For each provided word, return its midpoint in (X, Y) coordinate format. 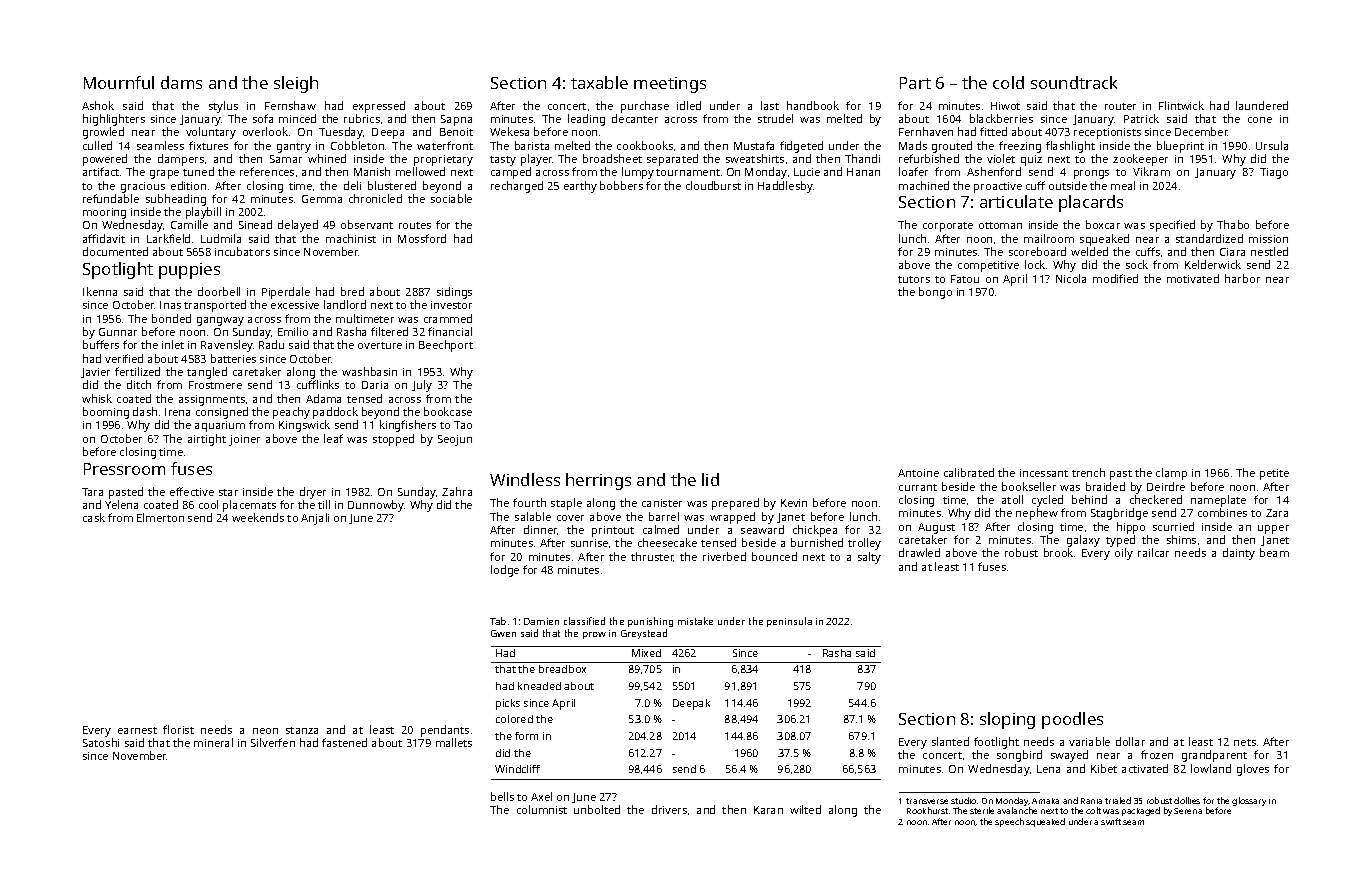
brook (1058, 552)
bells (502, 796)
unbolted (597, 809)
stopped (393, 440)
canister (662, 503)
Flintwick (1181, 105)
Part (915, 83)
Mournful (119, 82)
